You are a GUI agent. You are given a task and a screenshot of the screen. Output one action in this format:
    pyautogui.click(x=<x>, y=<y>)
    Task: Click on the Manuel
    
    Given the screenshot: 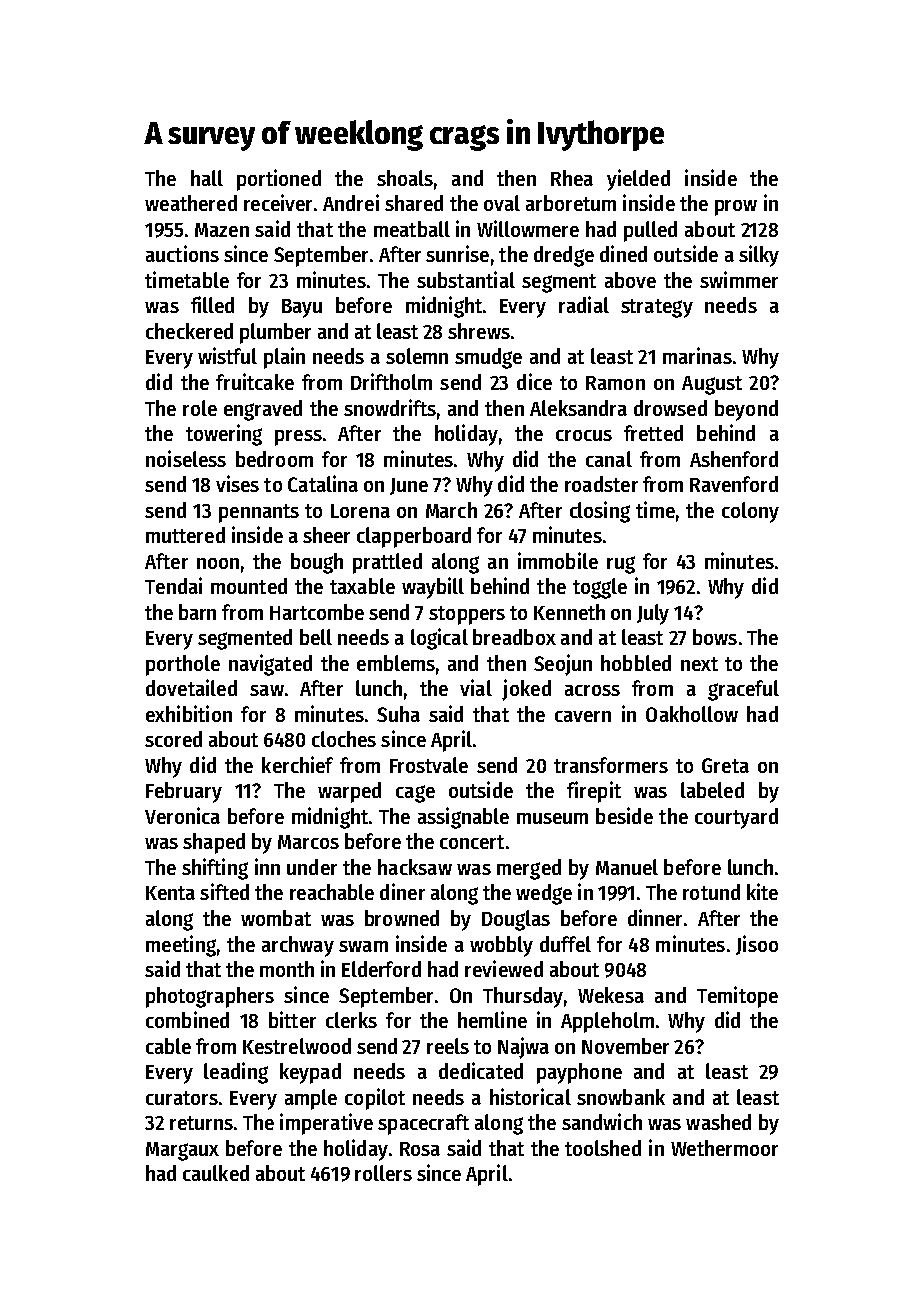 What is the action you would take?
    pyautogui.click(x=627, y=867)
